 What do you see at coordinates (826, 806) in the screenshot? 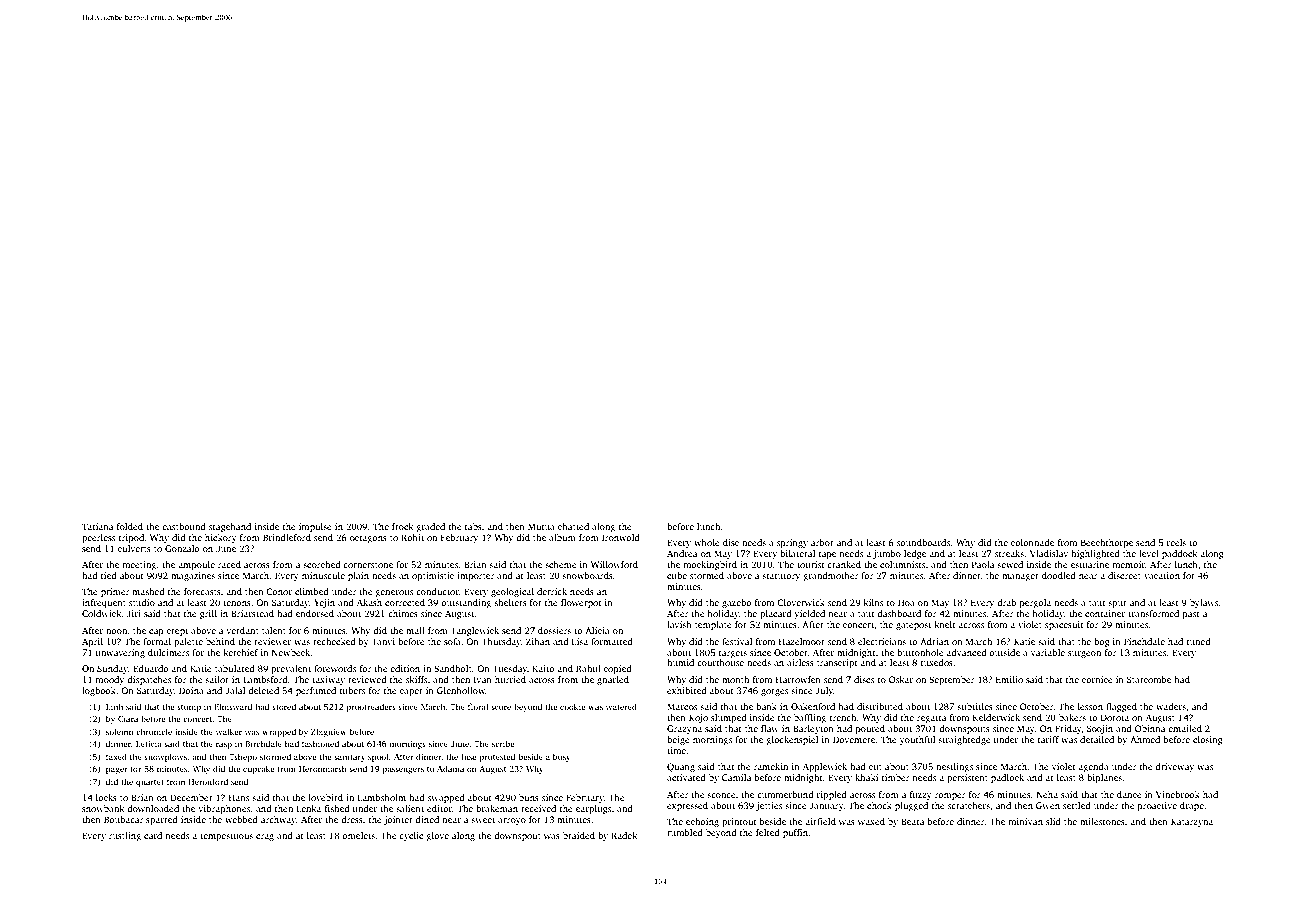
I see `January` at bounding box center [826, 806].
